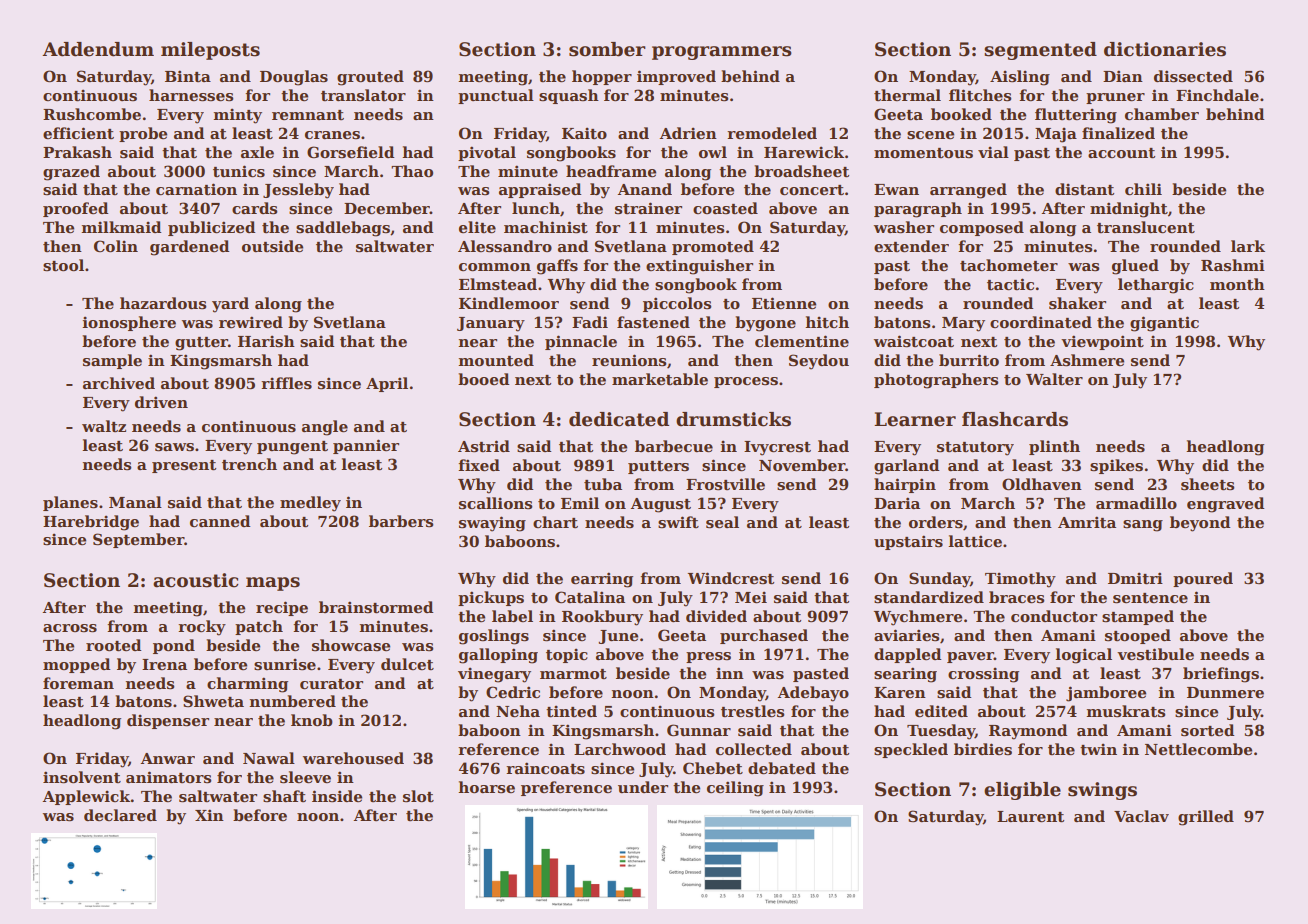  I want to click on conductor, so click(1054, 616).
